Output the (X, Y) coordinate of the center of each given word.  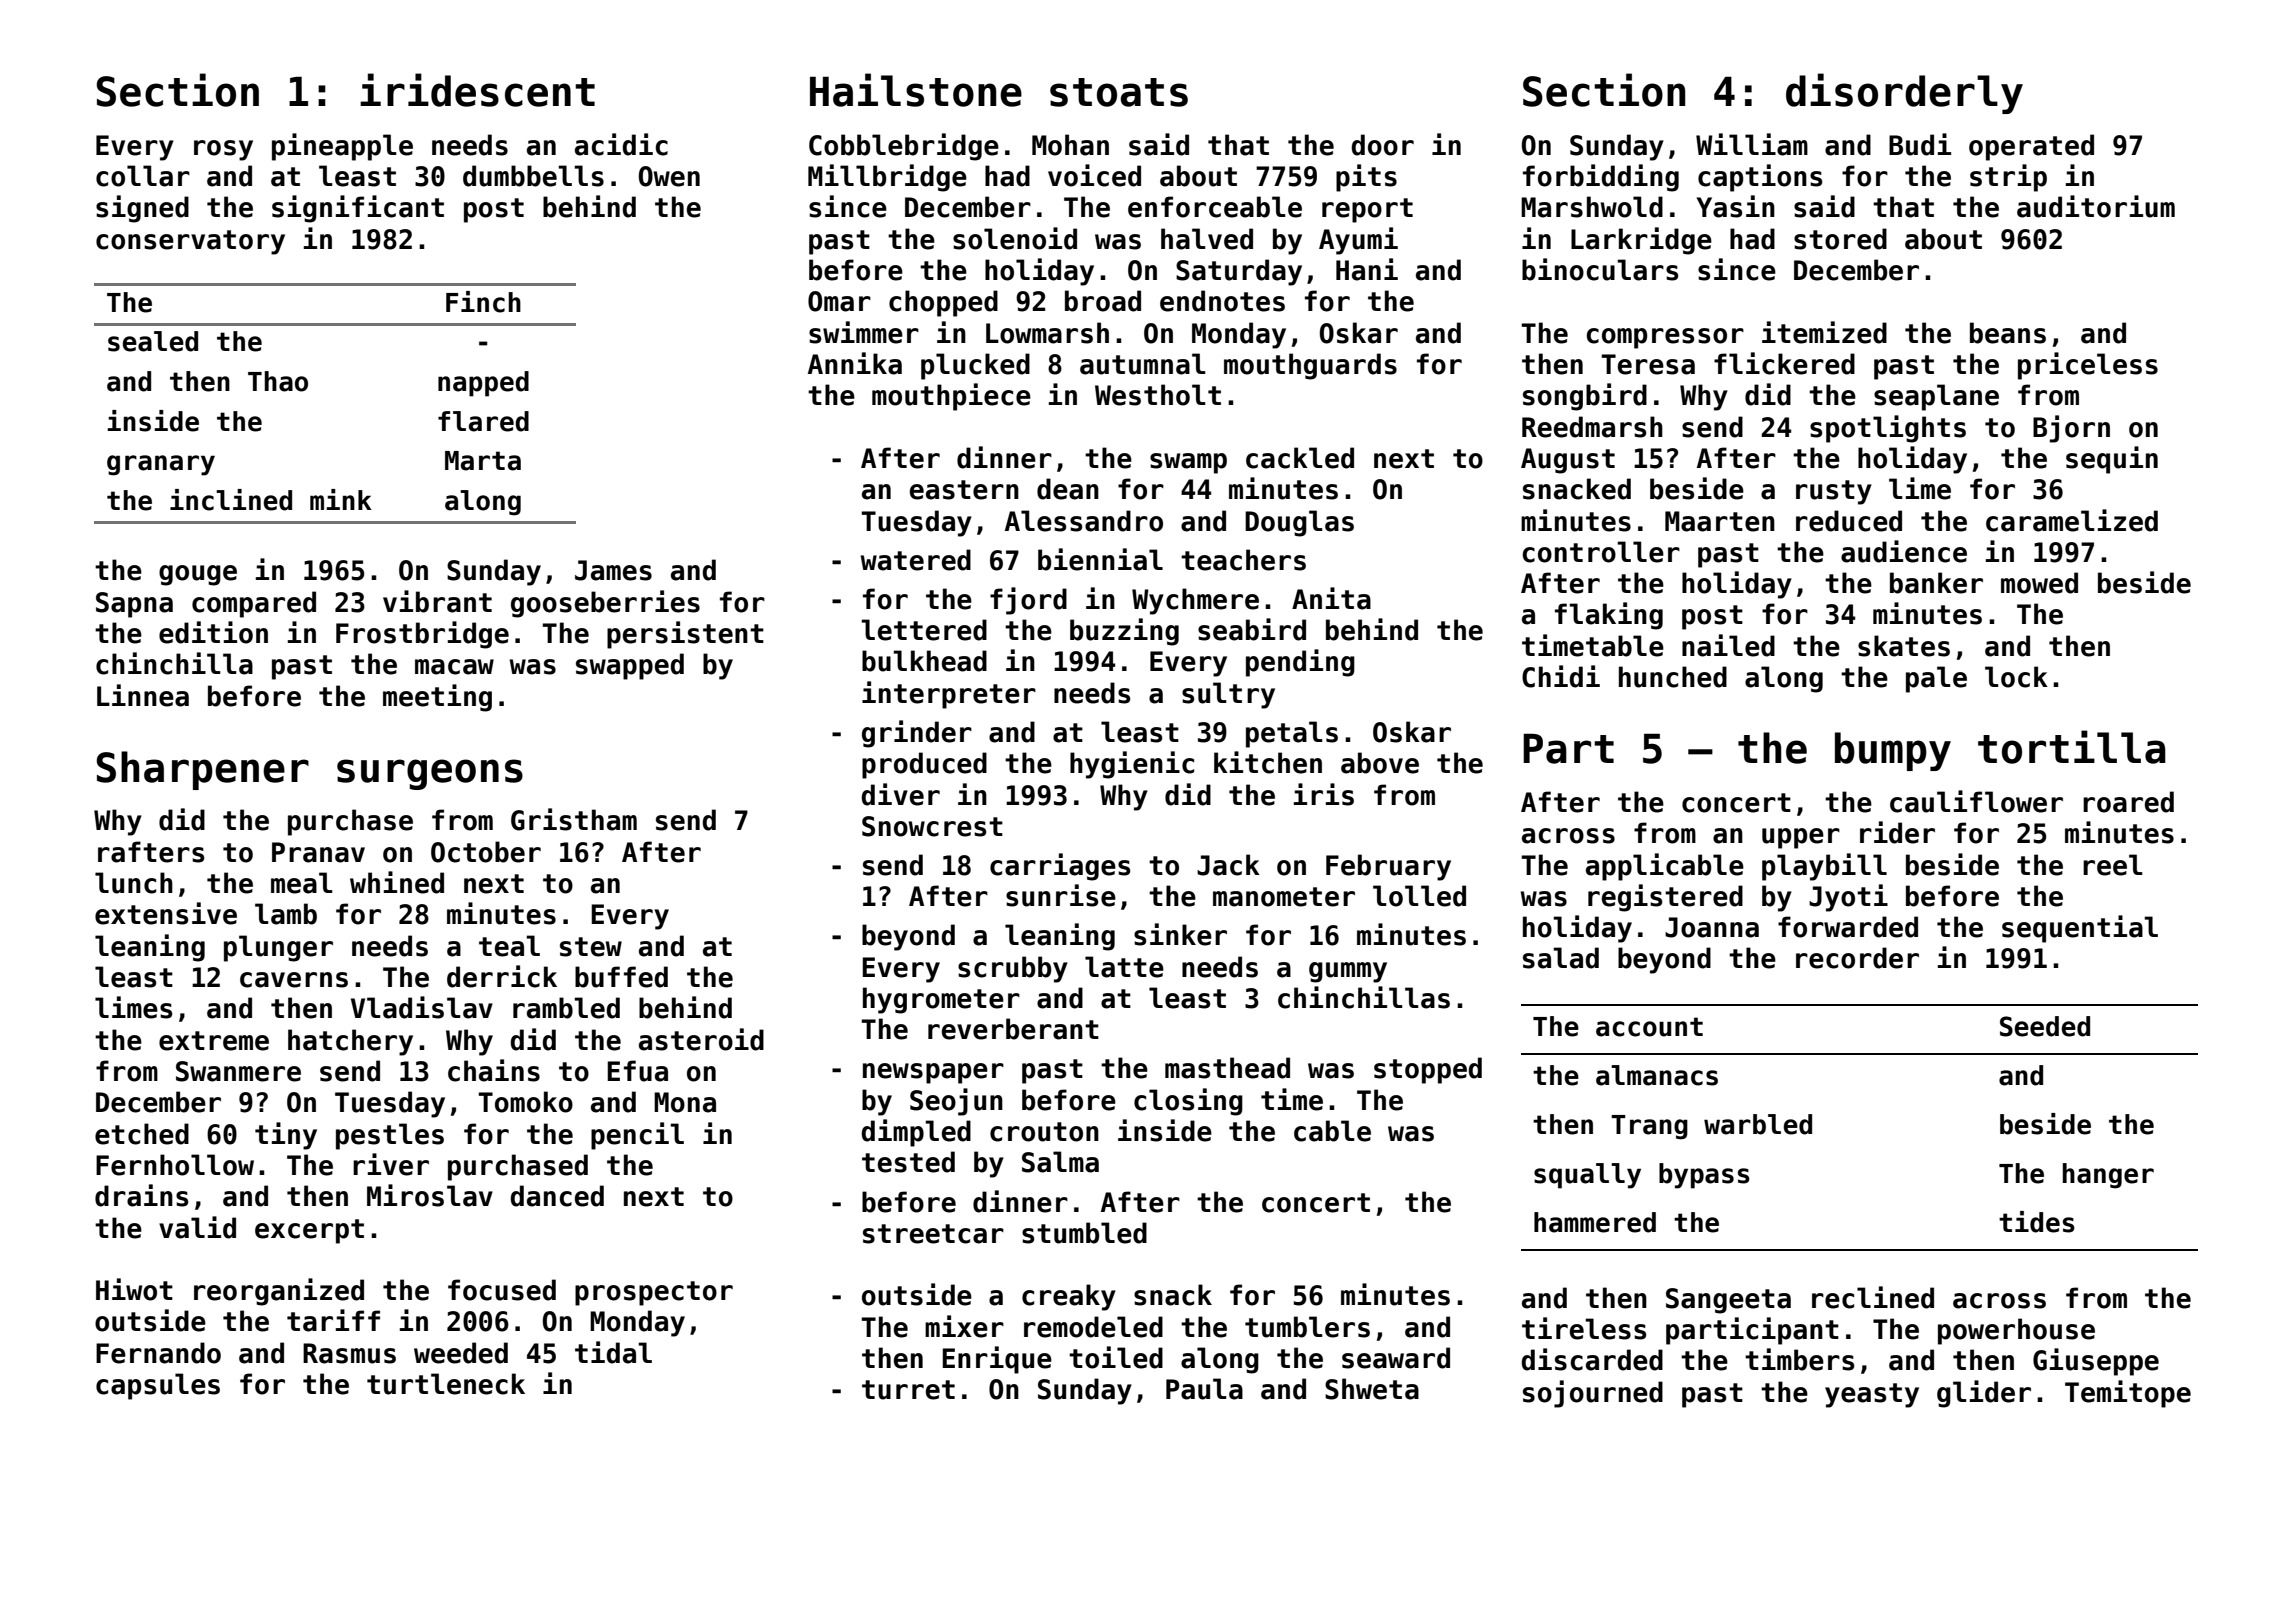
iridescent (477, 90)
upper (1801, 838)
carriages (1060, 867)
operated (2031, 147)
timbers (1799, 1359)
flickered (1784, 363)
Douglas (1299, 523)
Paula (1204, 1389)
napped (483, 384)
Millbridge (887, 178)
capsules (158, 1386)
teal (509, 946)
